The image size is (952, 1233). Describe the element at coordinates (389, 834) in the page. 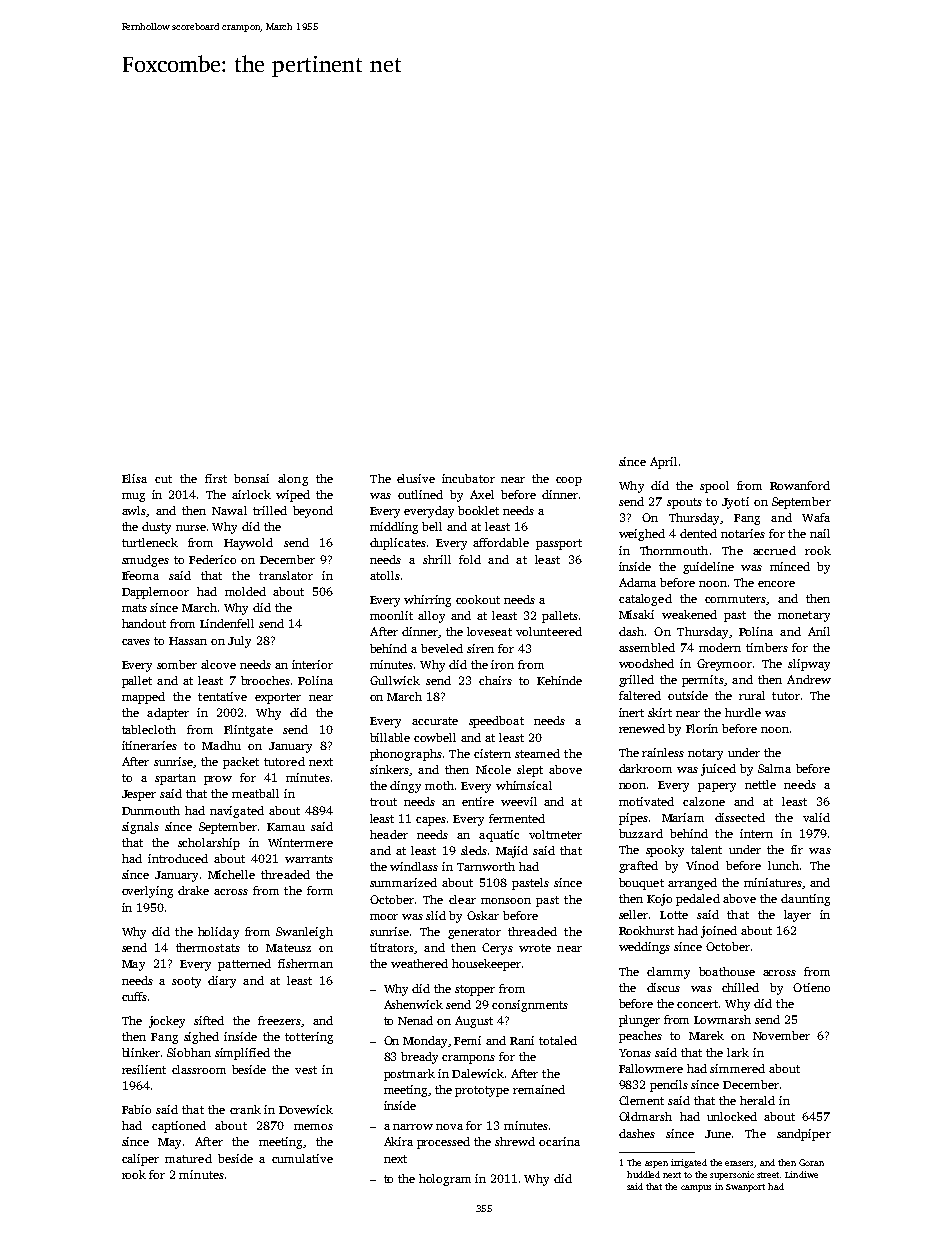

I see `header` at that location.
